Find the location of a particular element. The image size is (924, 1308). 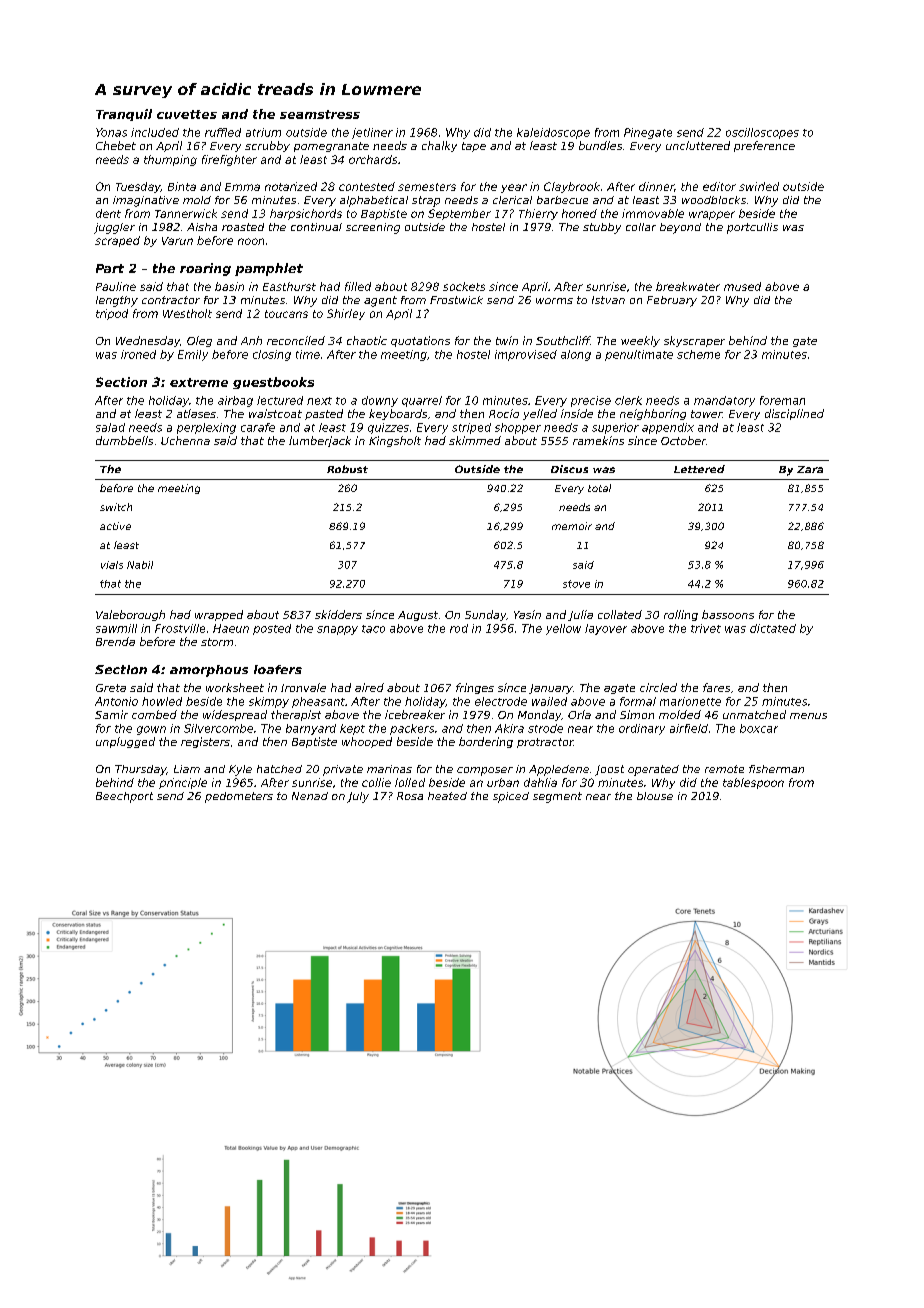

cuvettes is located at coordinates (187, 114).
